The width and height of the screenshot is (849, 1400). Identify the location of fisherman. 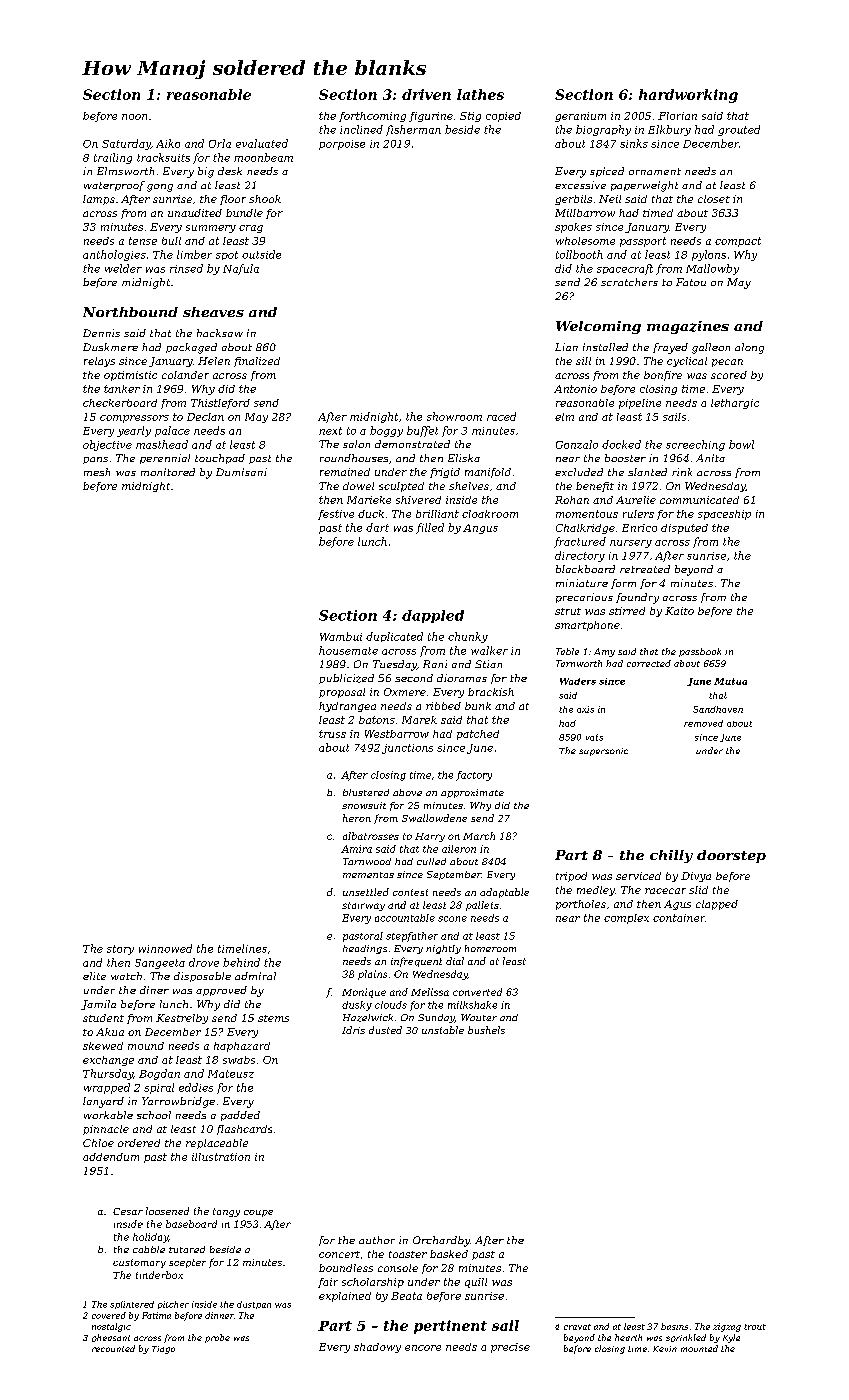
(413, 130).
